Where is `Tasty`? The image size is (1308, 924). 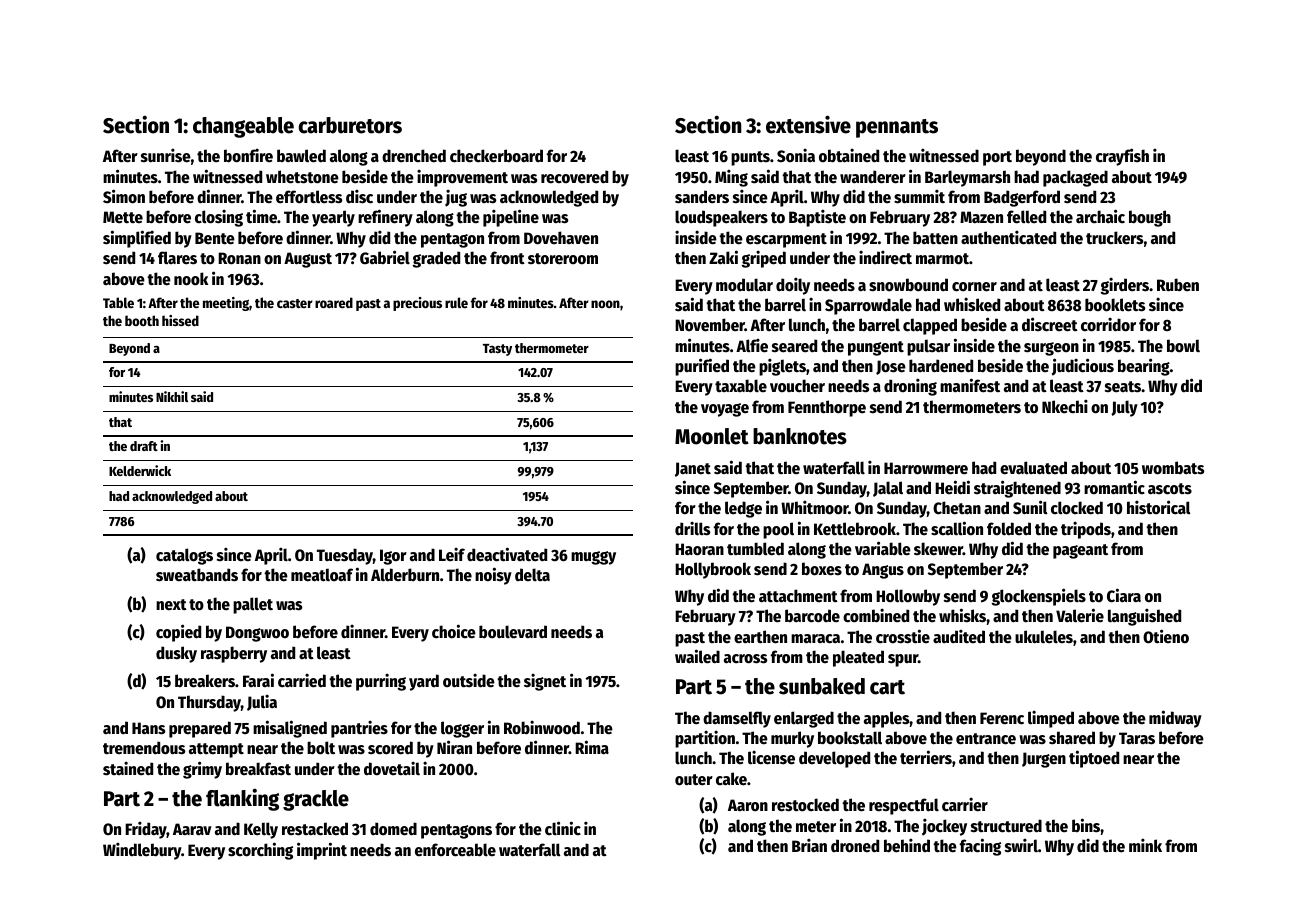
Tasty is located at coordinates (497, 350).
